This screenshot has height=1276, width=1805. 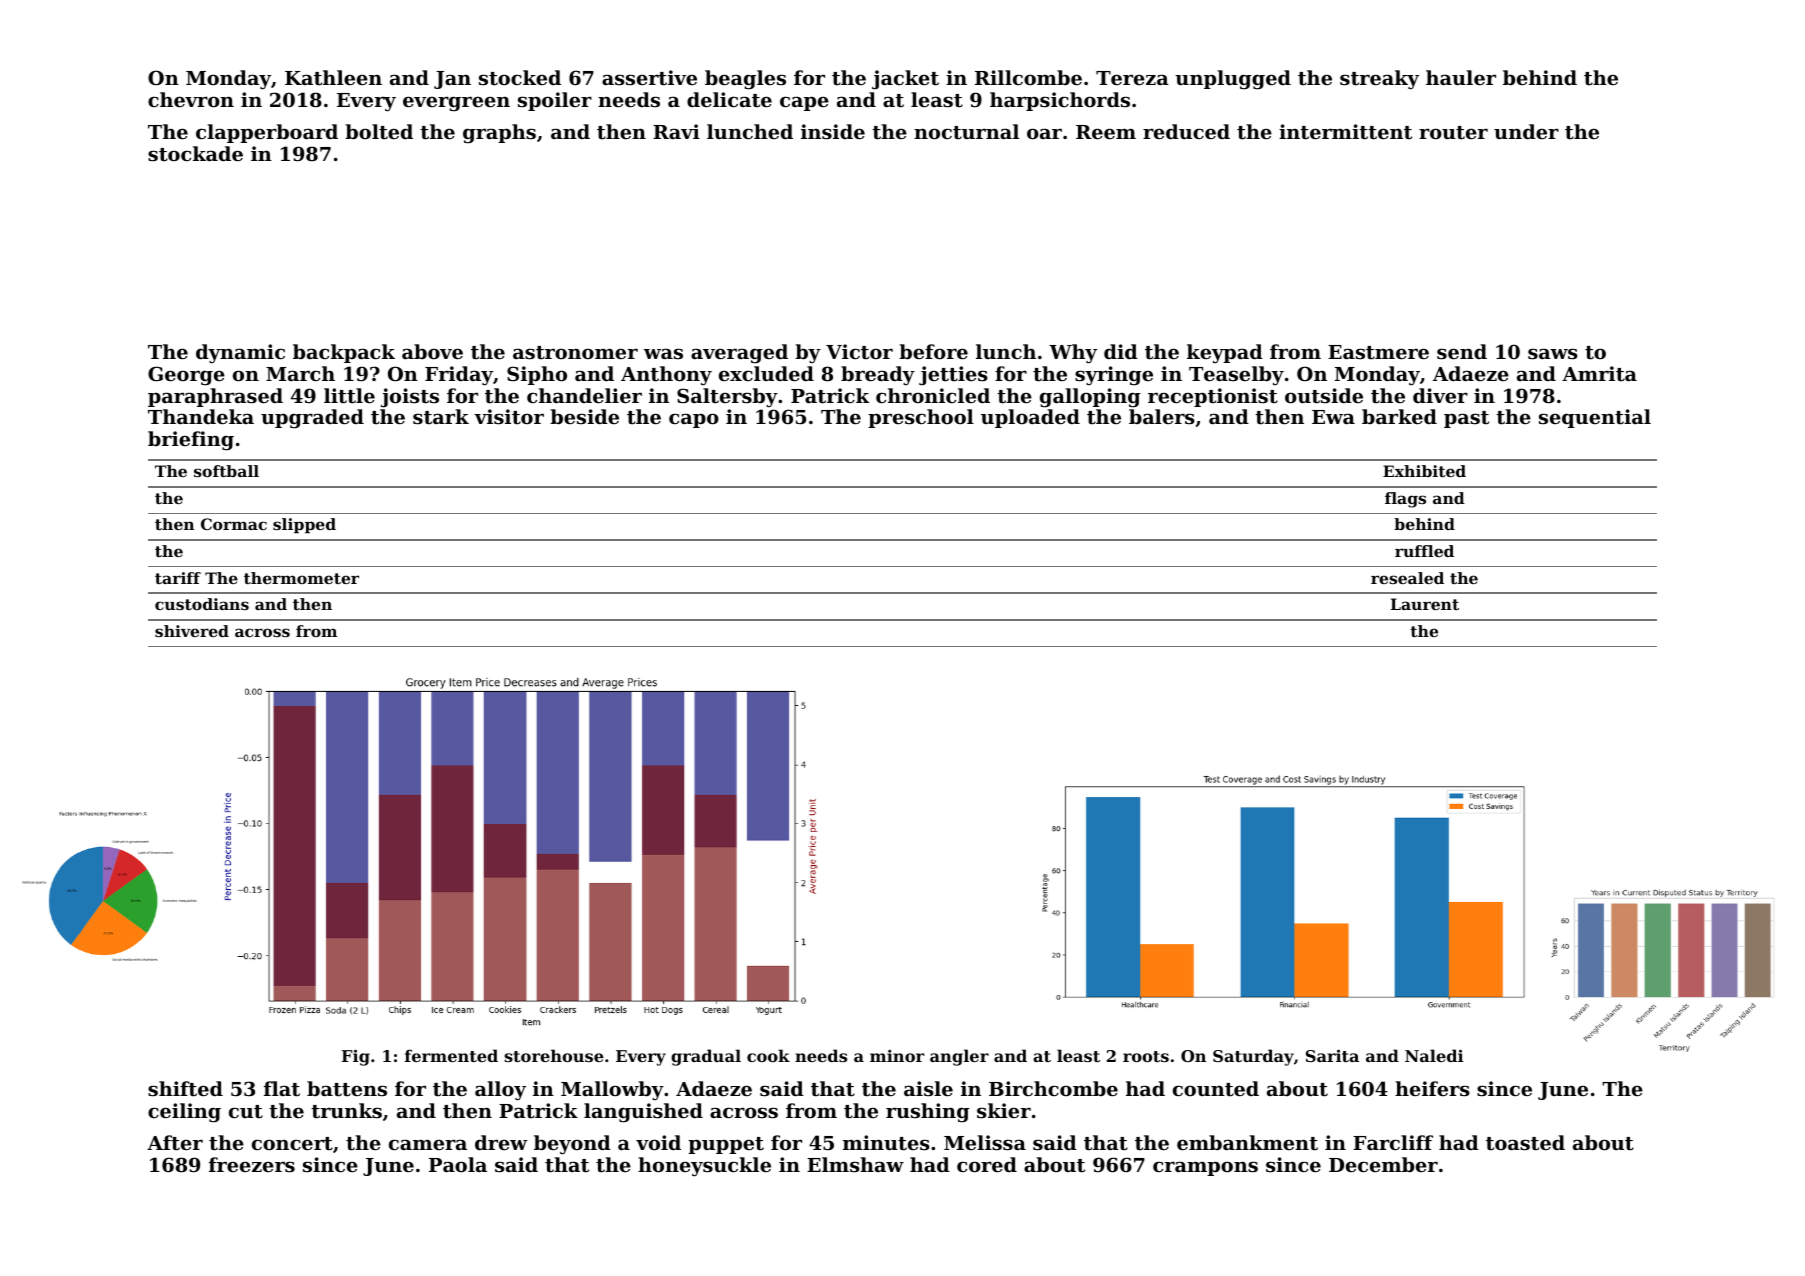 What do you see at coordinates (933, 351) in the screenshot?
I see `before` at bounding box center [933, 351].
